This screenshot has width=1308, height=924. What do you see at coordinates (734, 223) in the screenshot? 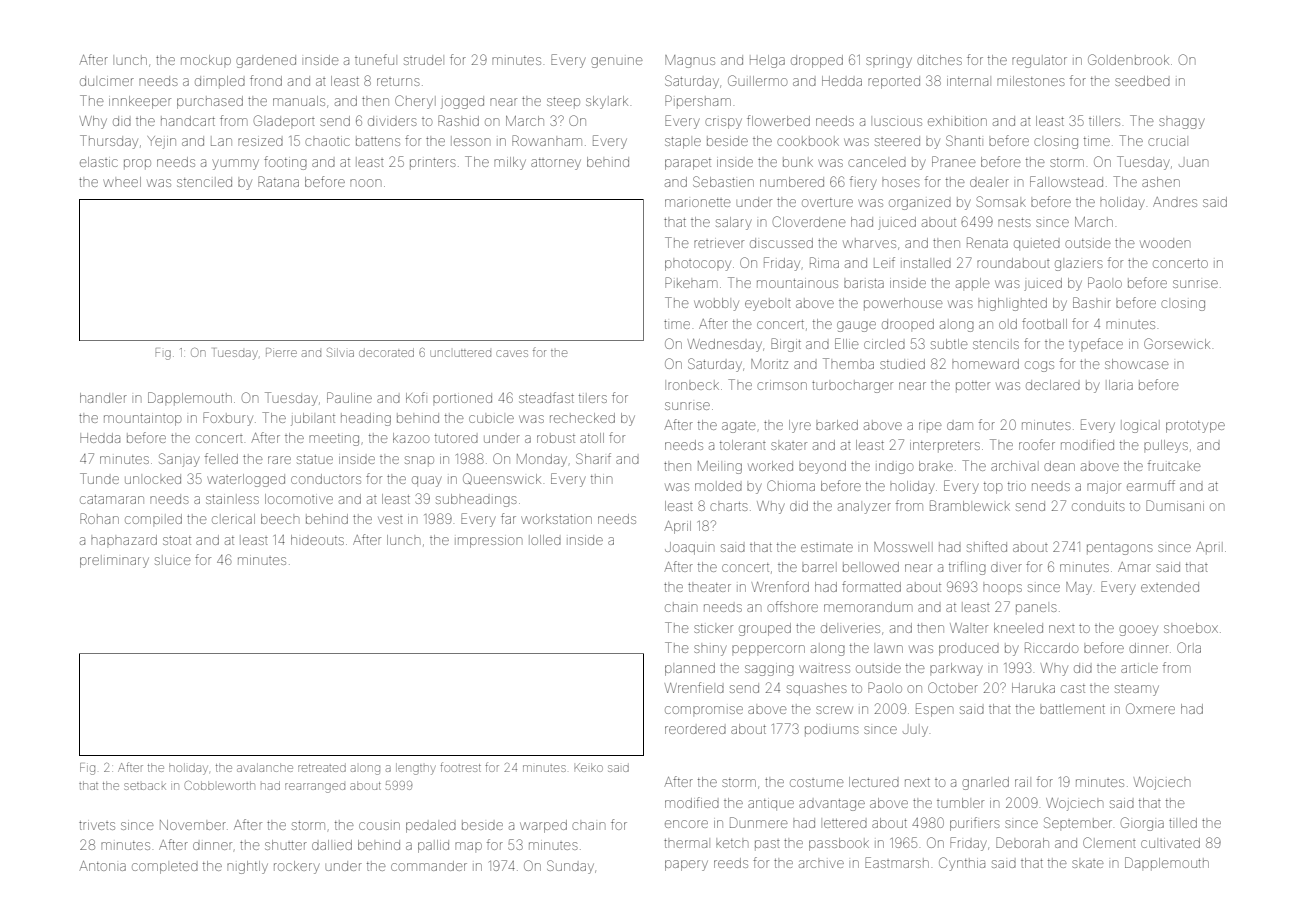
I see `salary` at bounding box center [734, 223].
